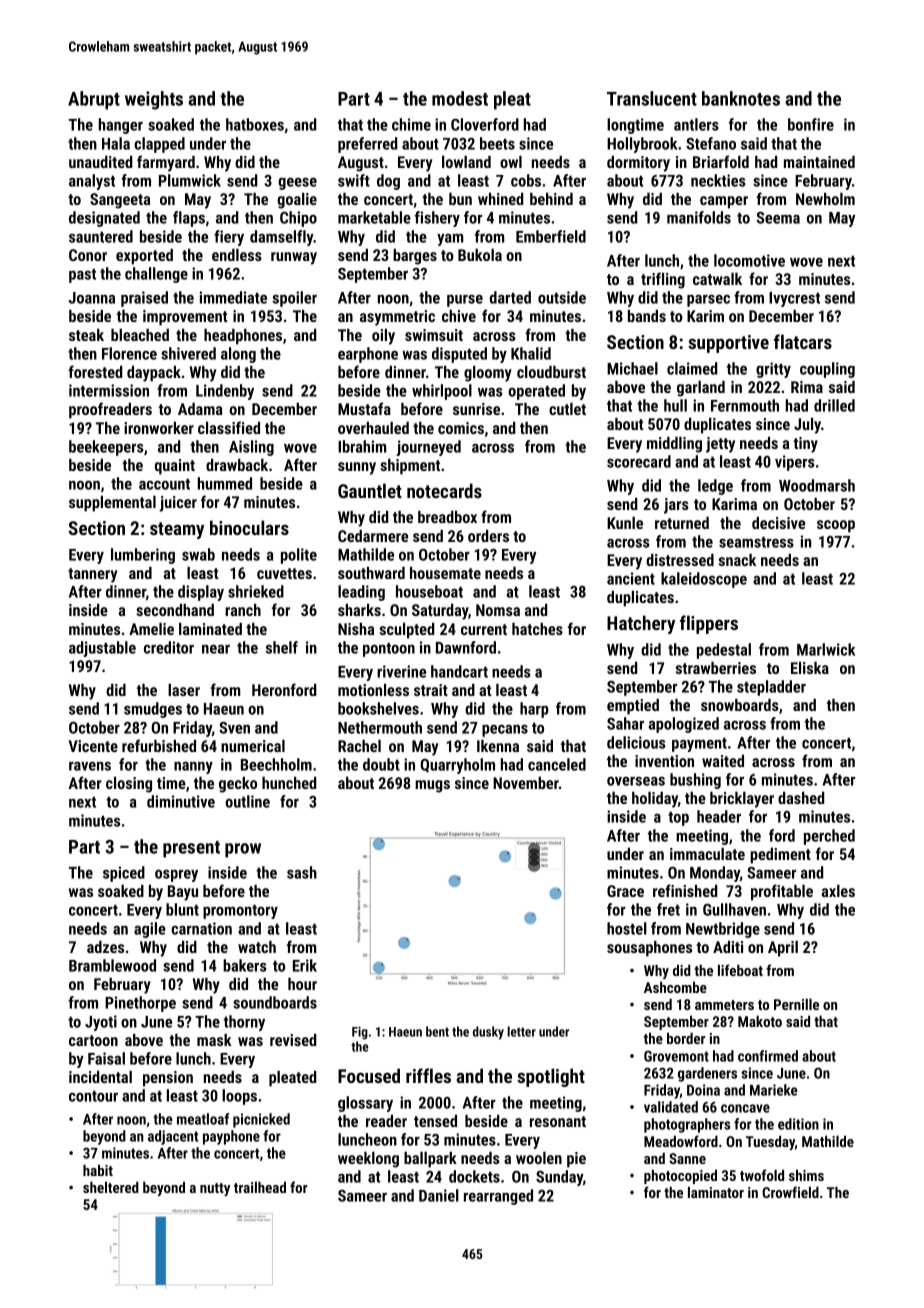  I want to click on sculpted, so click(407, 631).
